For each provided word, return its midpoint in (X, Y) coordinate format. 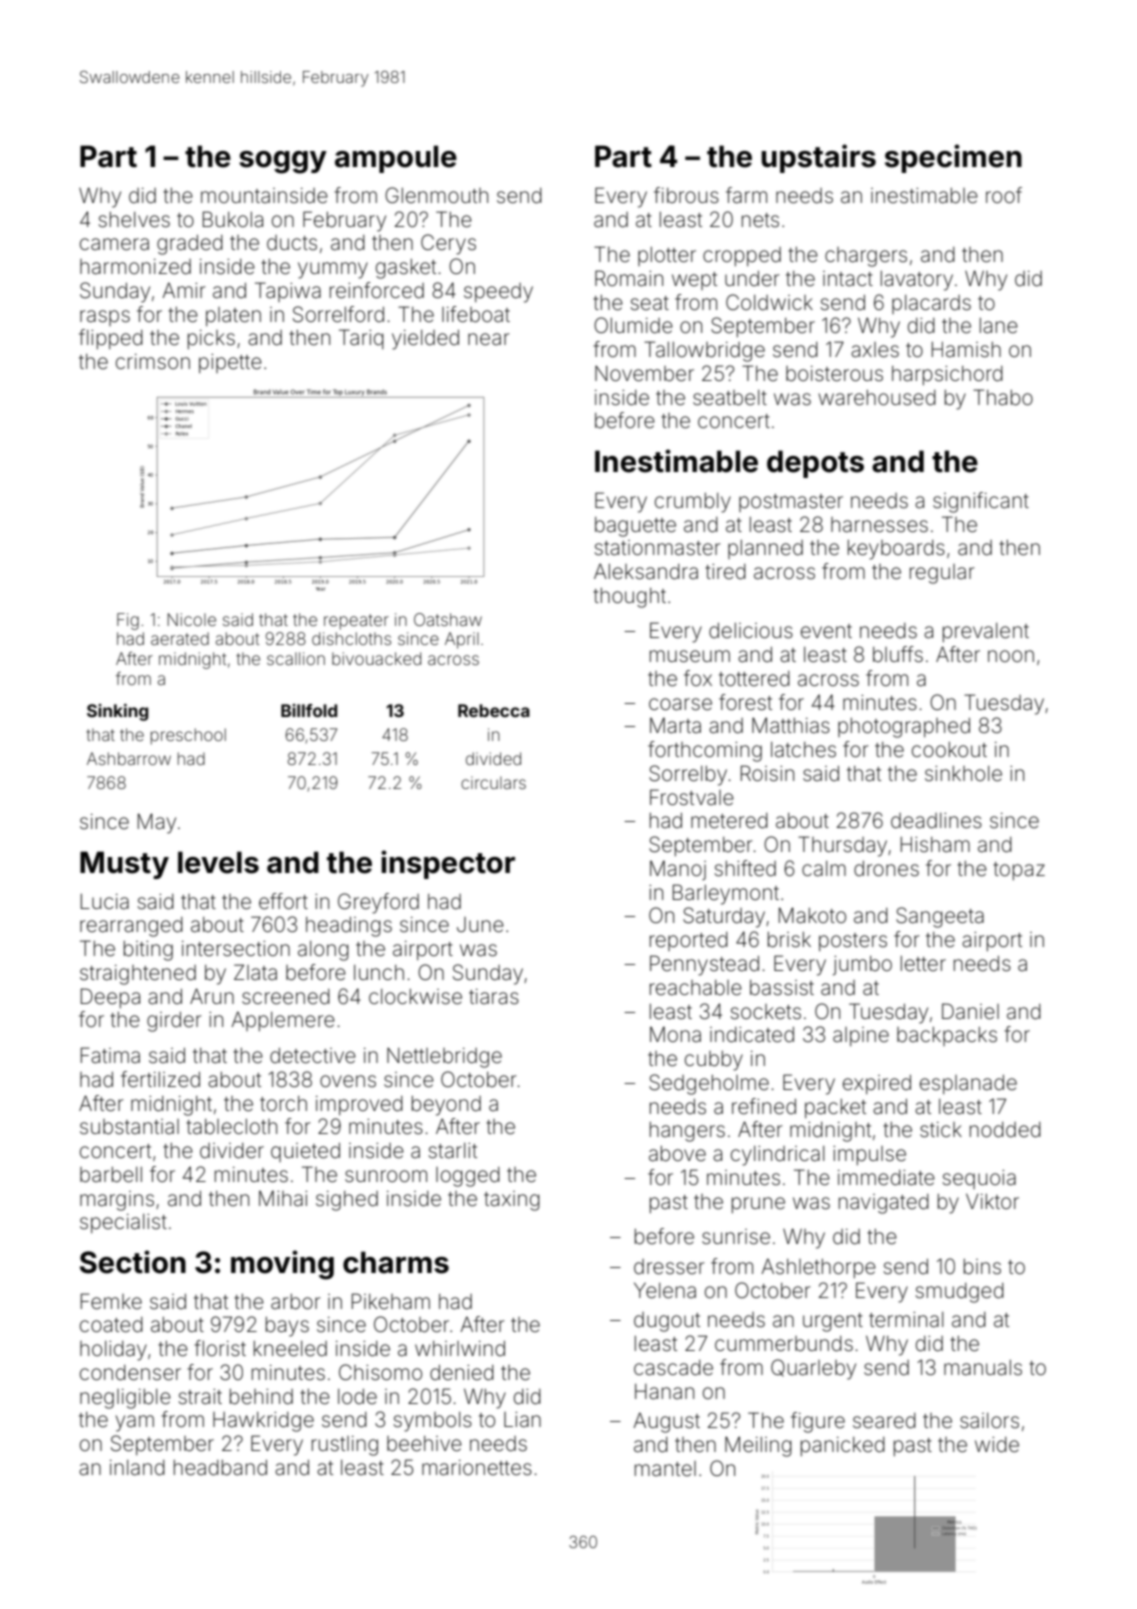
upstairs (818, 158)
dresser (669, 1267)
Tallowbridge (704, 351)
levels (218, 862)
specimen (953, 158)
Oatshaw (448, 619)
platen (233, 316)
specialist (123, 1223)
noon (1011, 656)
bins (982, 1266)
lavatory (917, 281)
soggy (283, 162)
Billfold (309, 710)
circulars (493, 782)
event (826, 631)
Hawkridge (263, 1422)
